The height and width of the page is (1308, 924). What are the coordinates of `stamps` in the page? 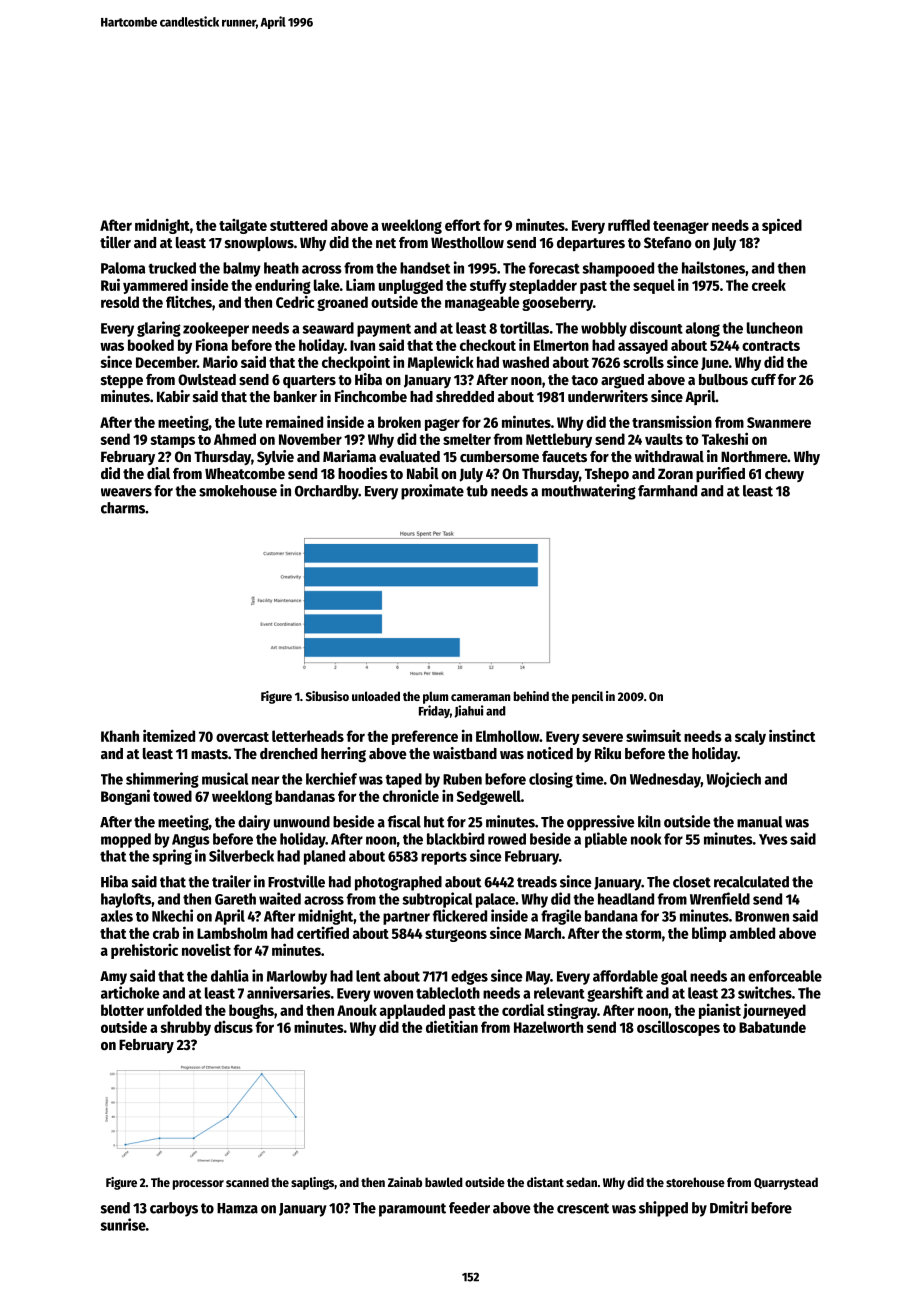 It's located at (172, 441).
